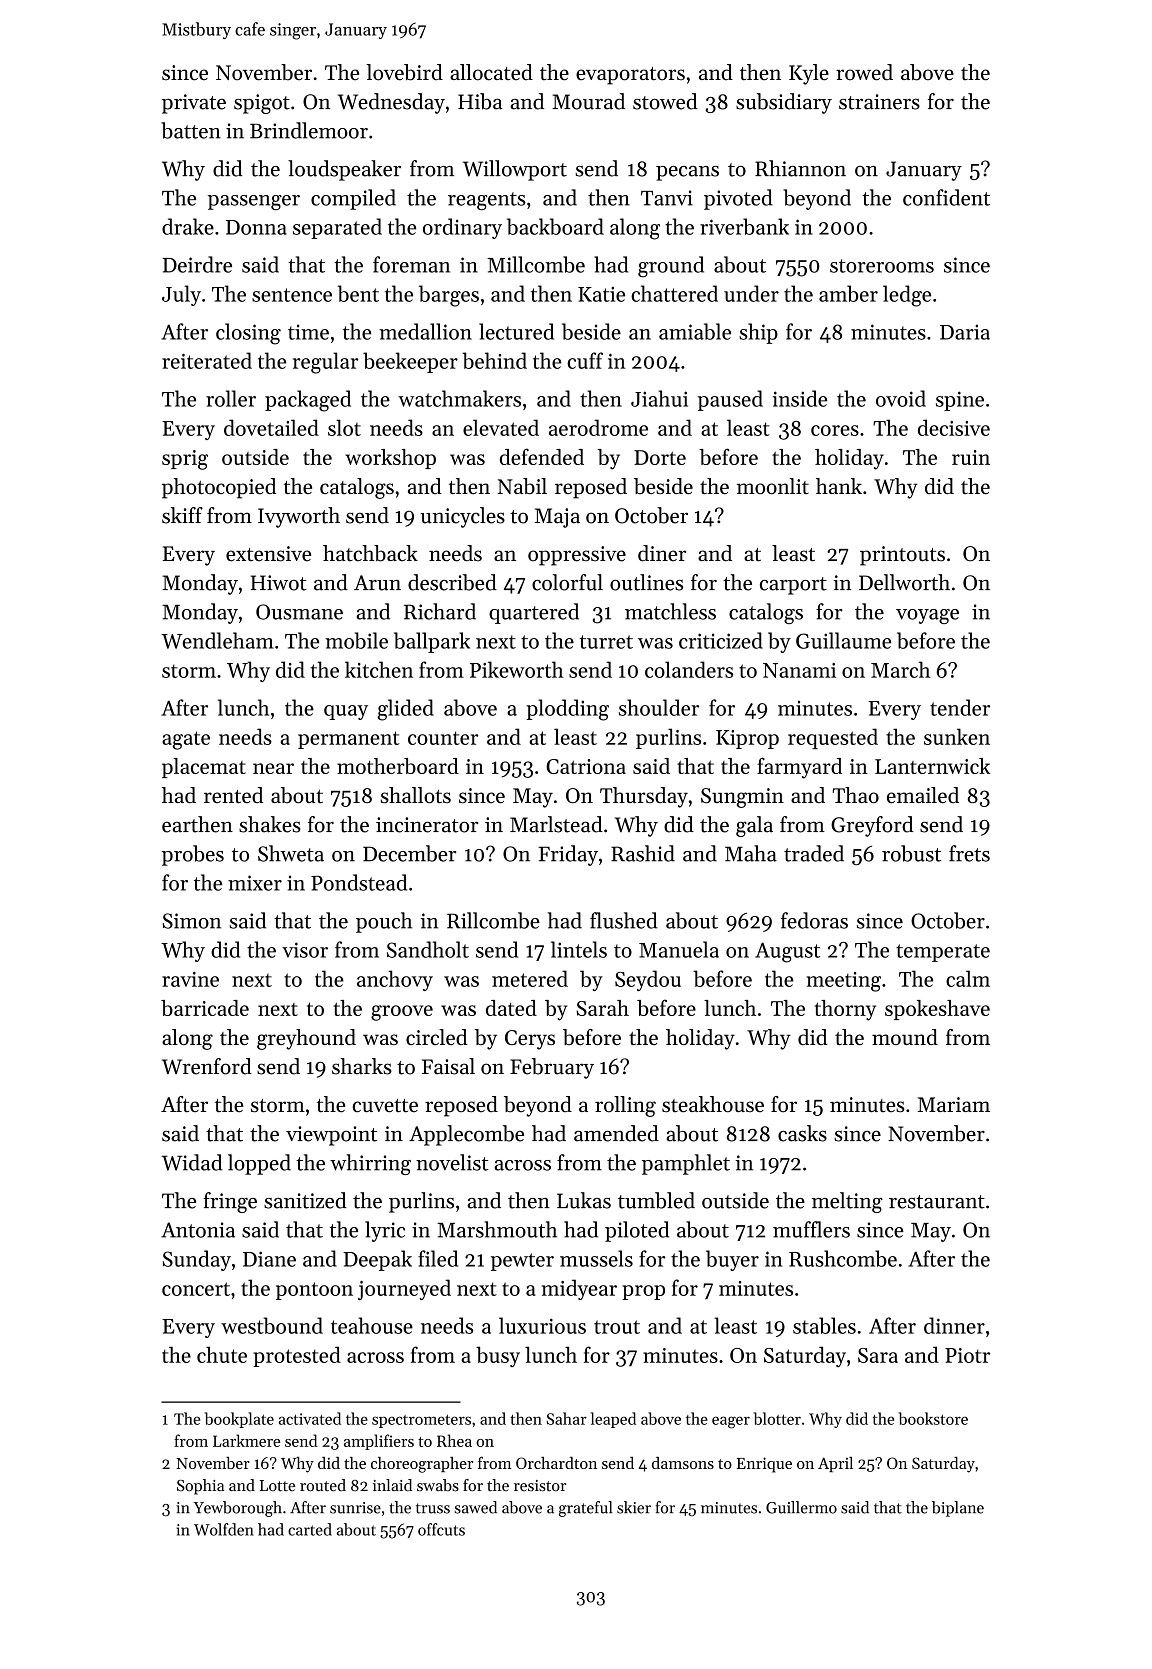  I want to click on mixer, so click(255, 883).
